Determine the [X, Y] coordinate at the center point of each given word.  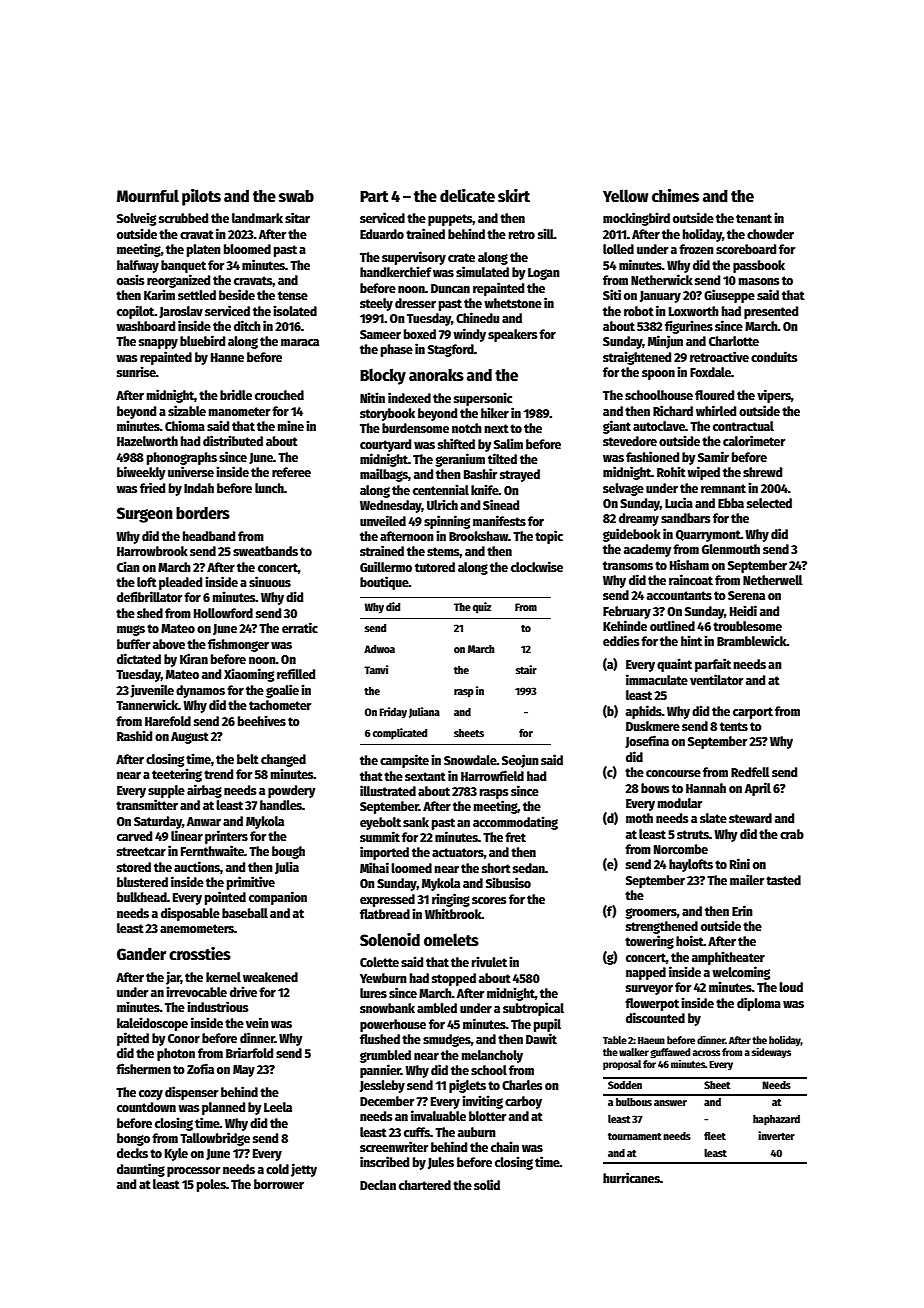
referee [291, 472]
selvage [623, 489]
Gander [141, 954]
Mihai [374, 867]
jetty [304, 1170]
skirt [514, 195]
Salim [508, 443]
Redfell [750, 772]
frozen [696, 249]
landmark [257, 218]
